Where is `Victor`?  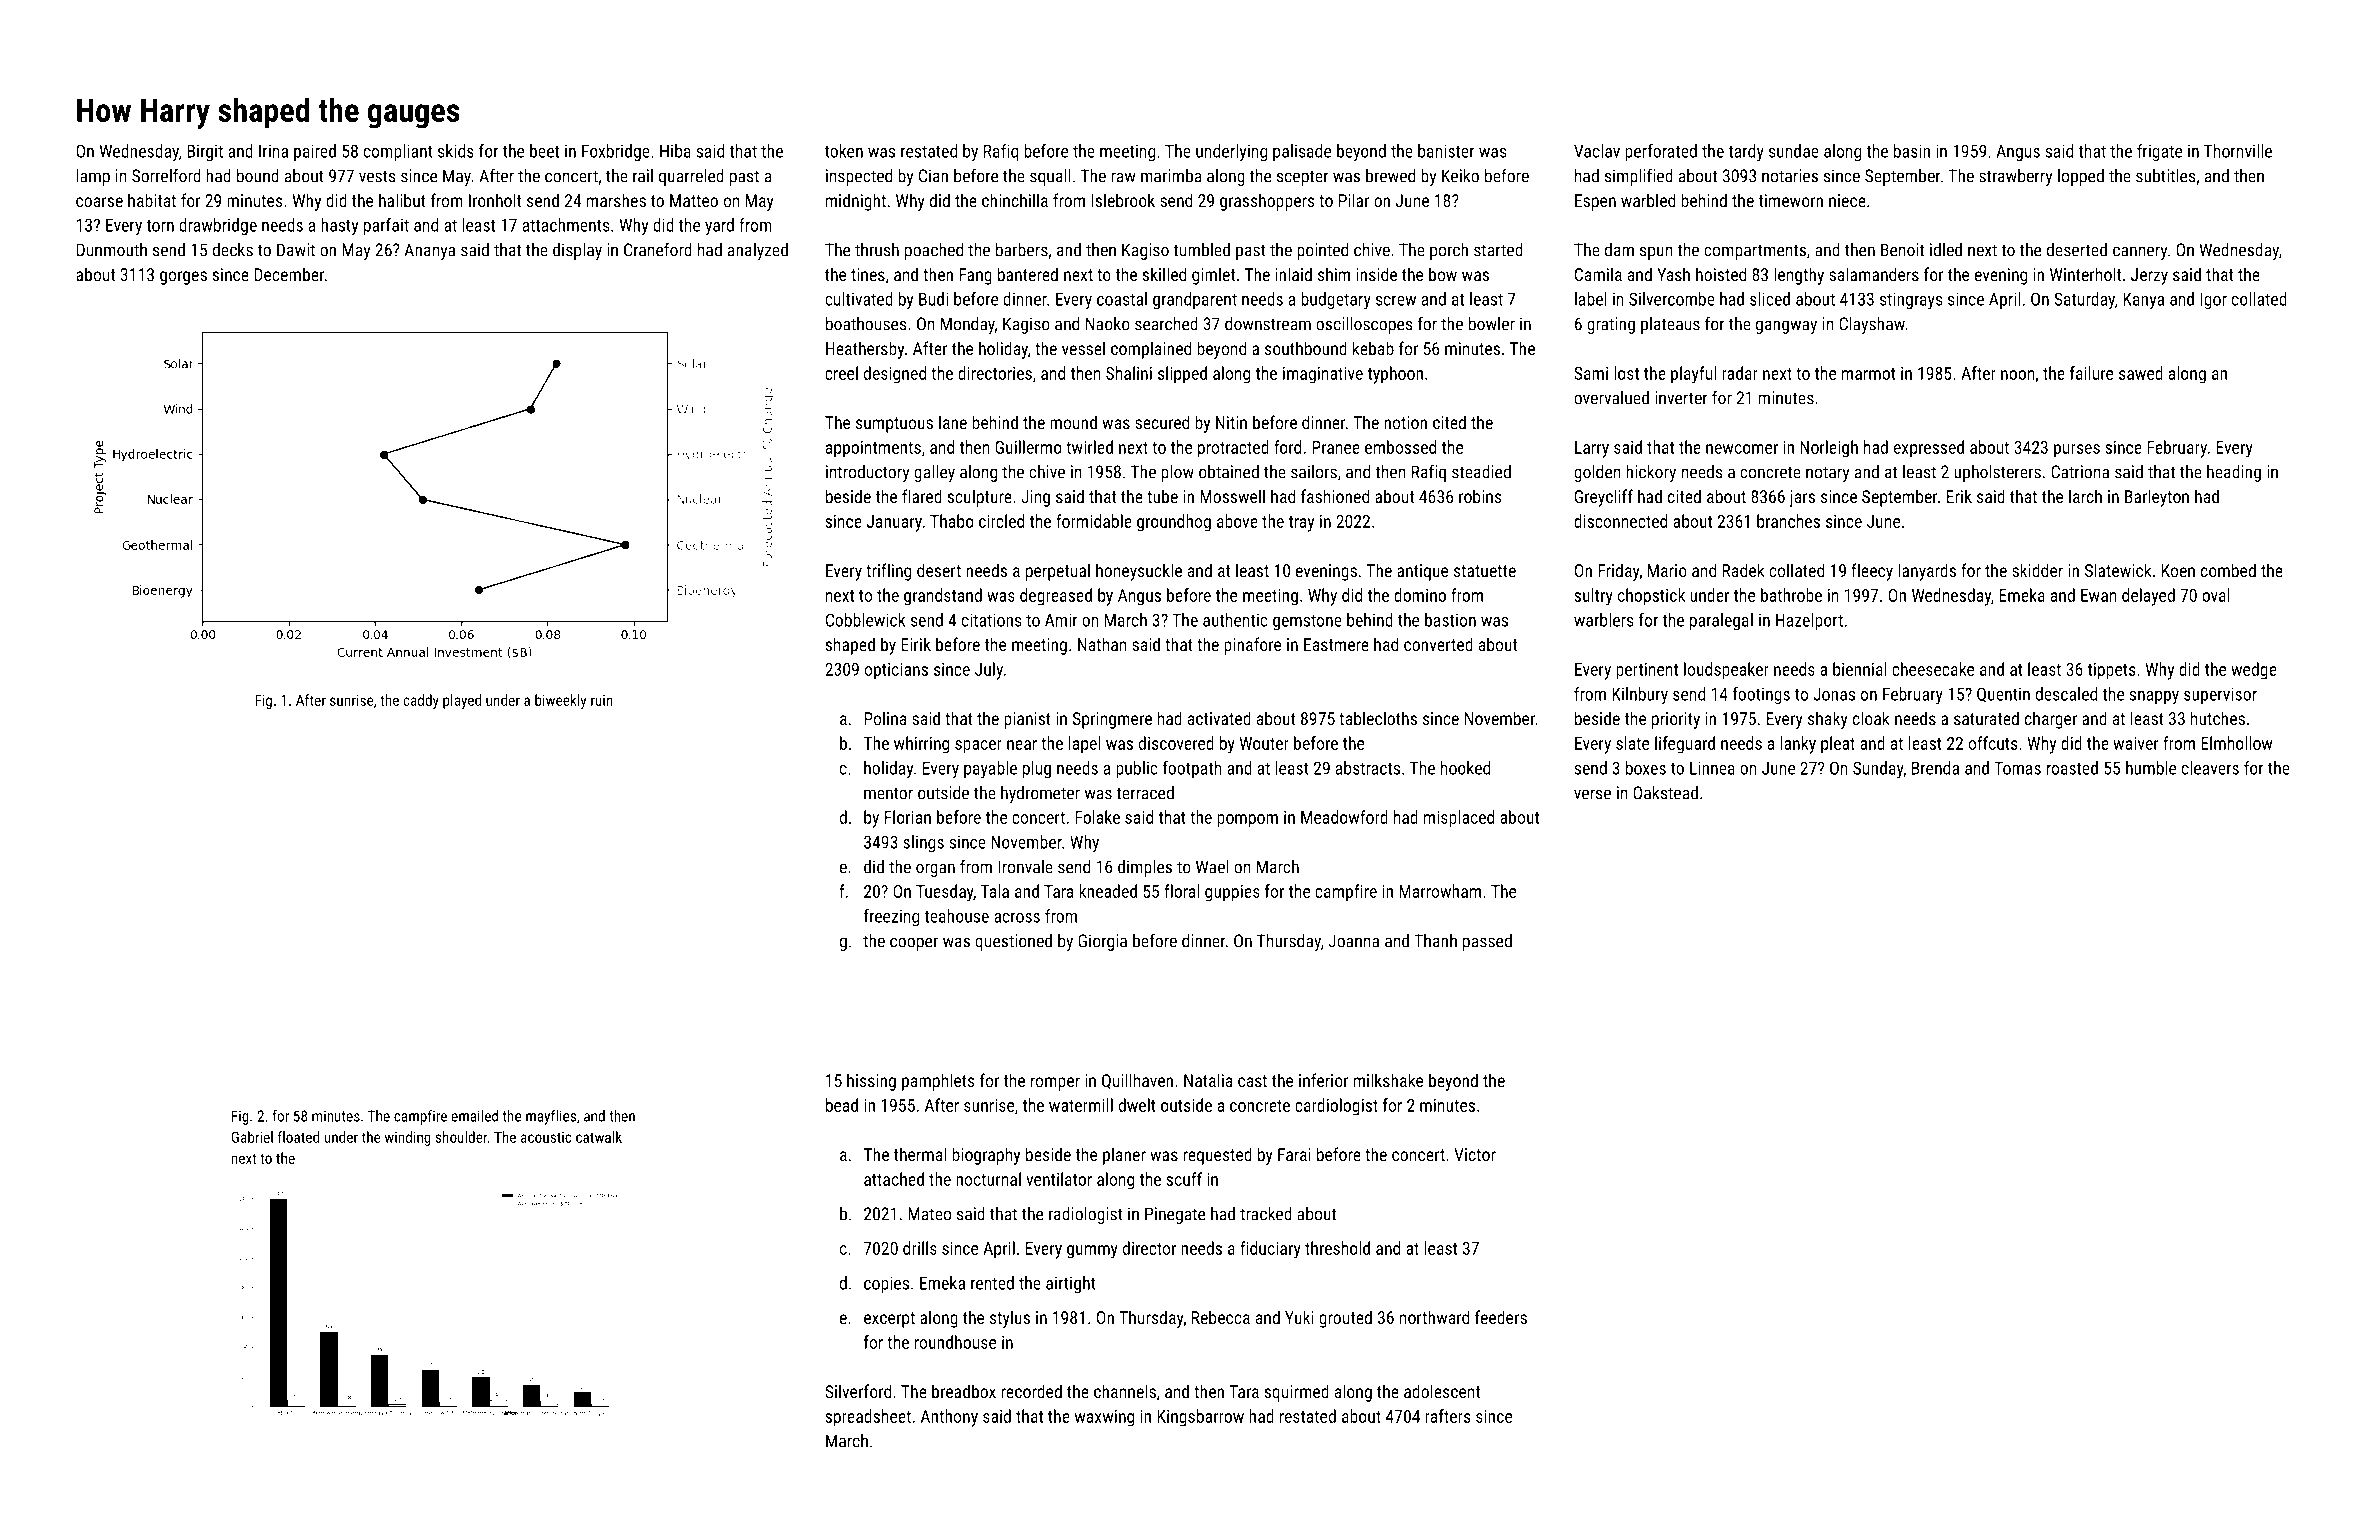
Victor is located at coordinates (1475, 1154).
